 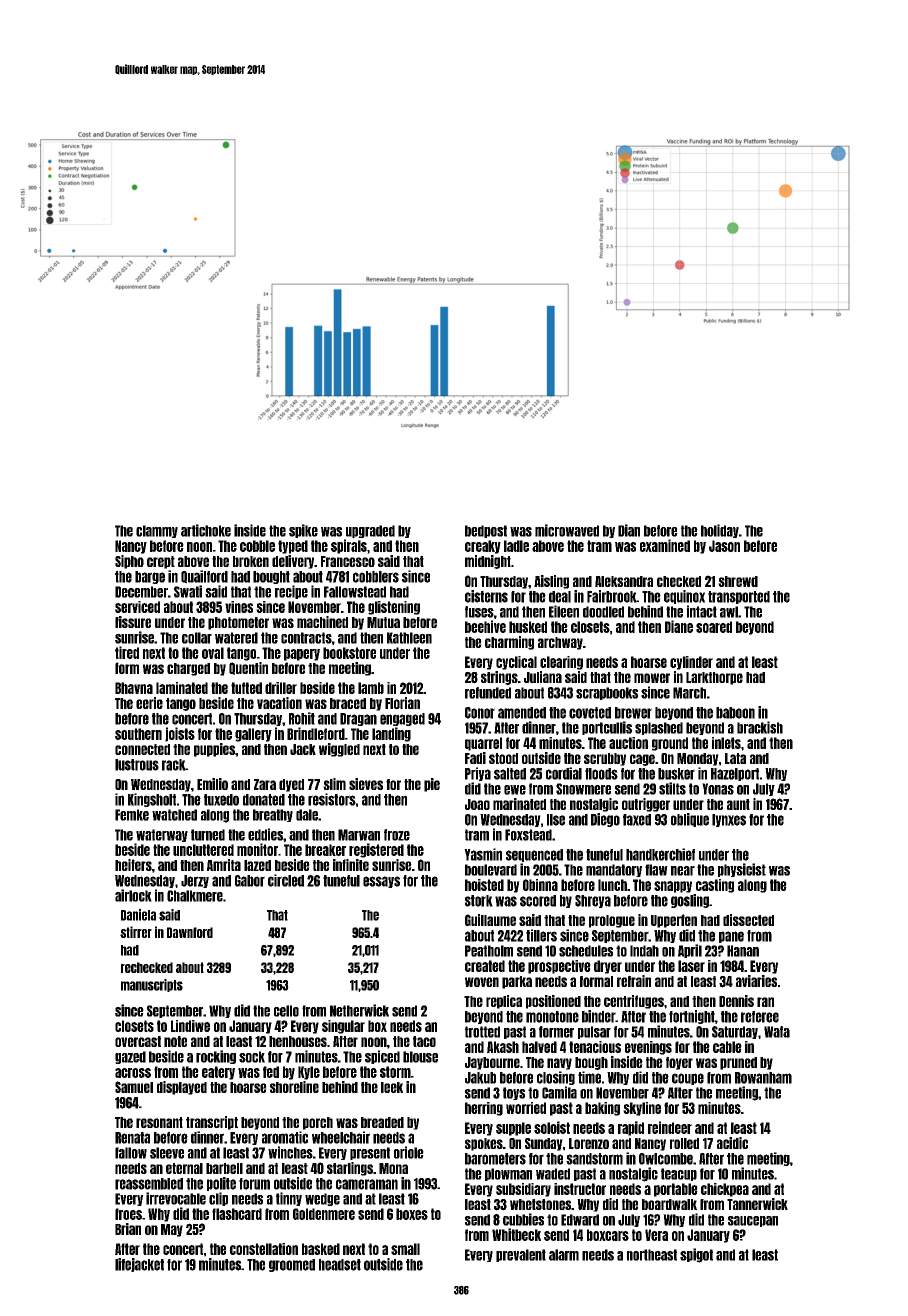 What do you see at coordinates (729, 820) in the screenshot?
I see `lynxes` at bounding box center [729, 820].
